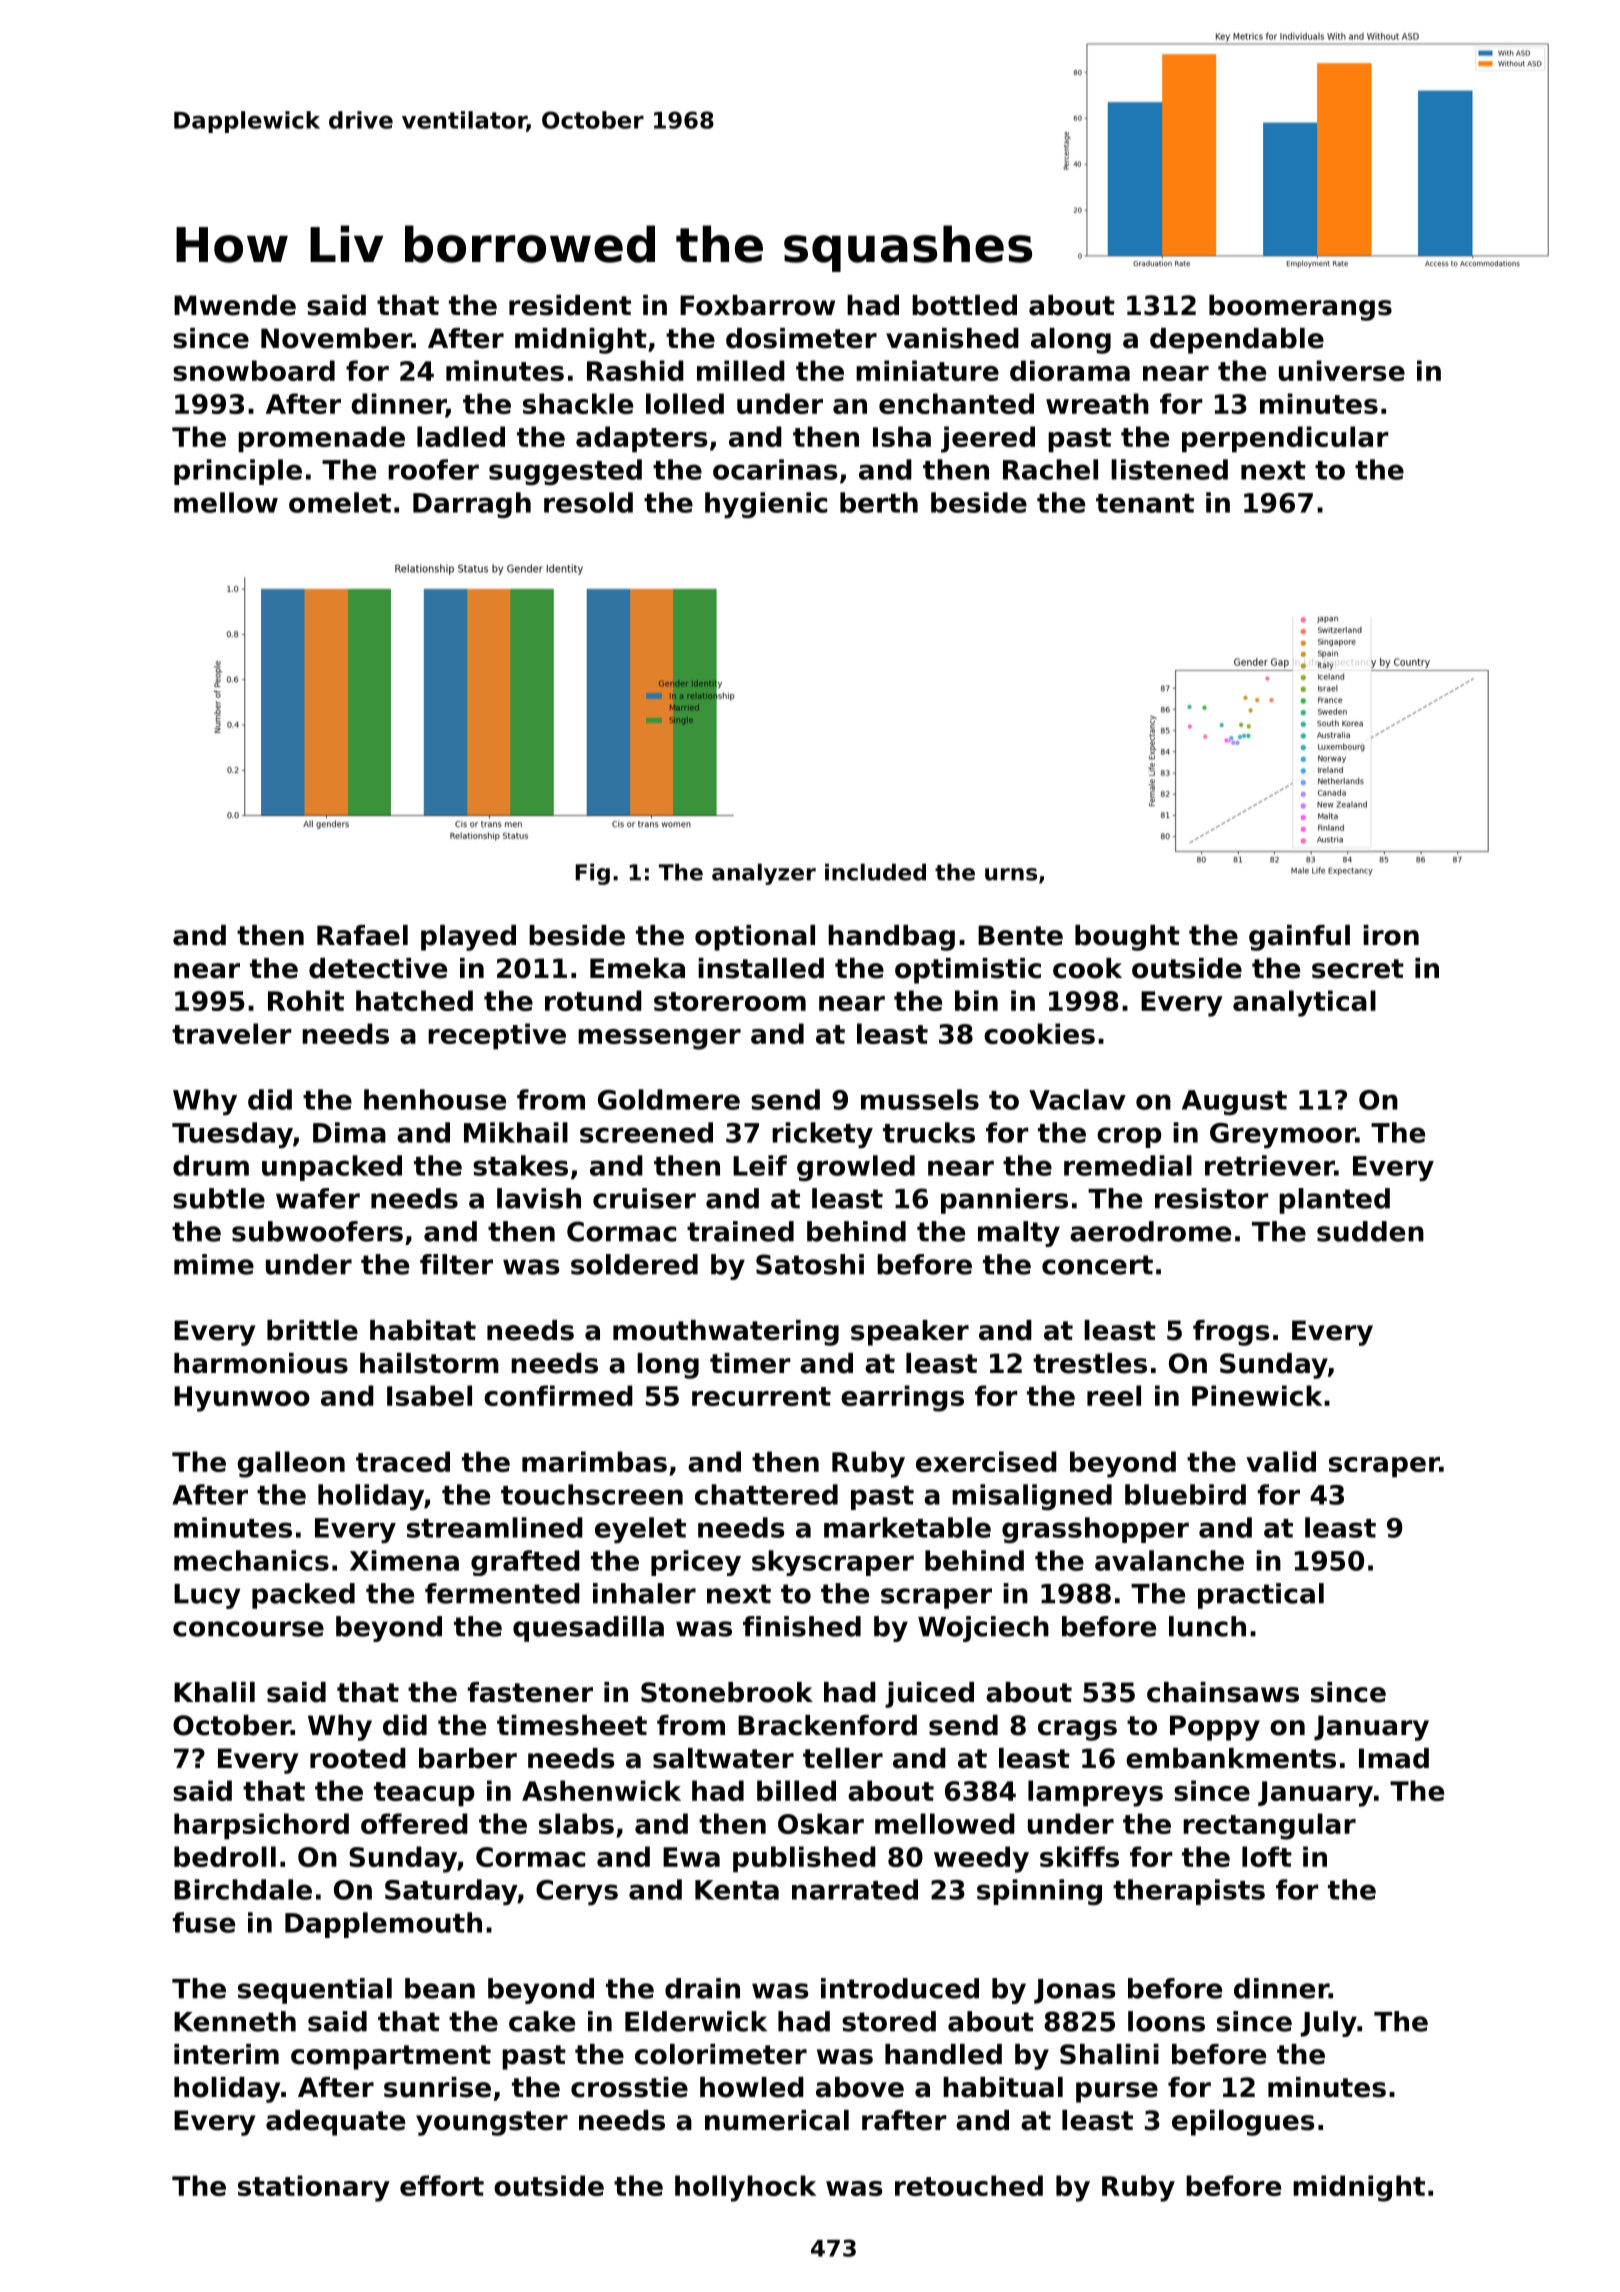  I want to click on universe, so click(1342, 370).
